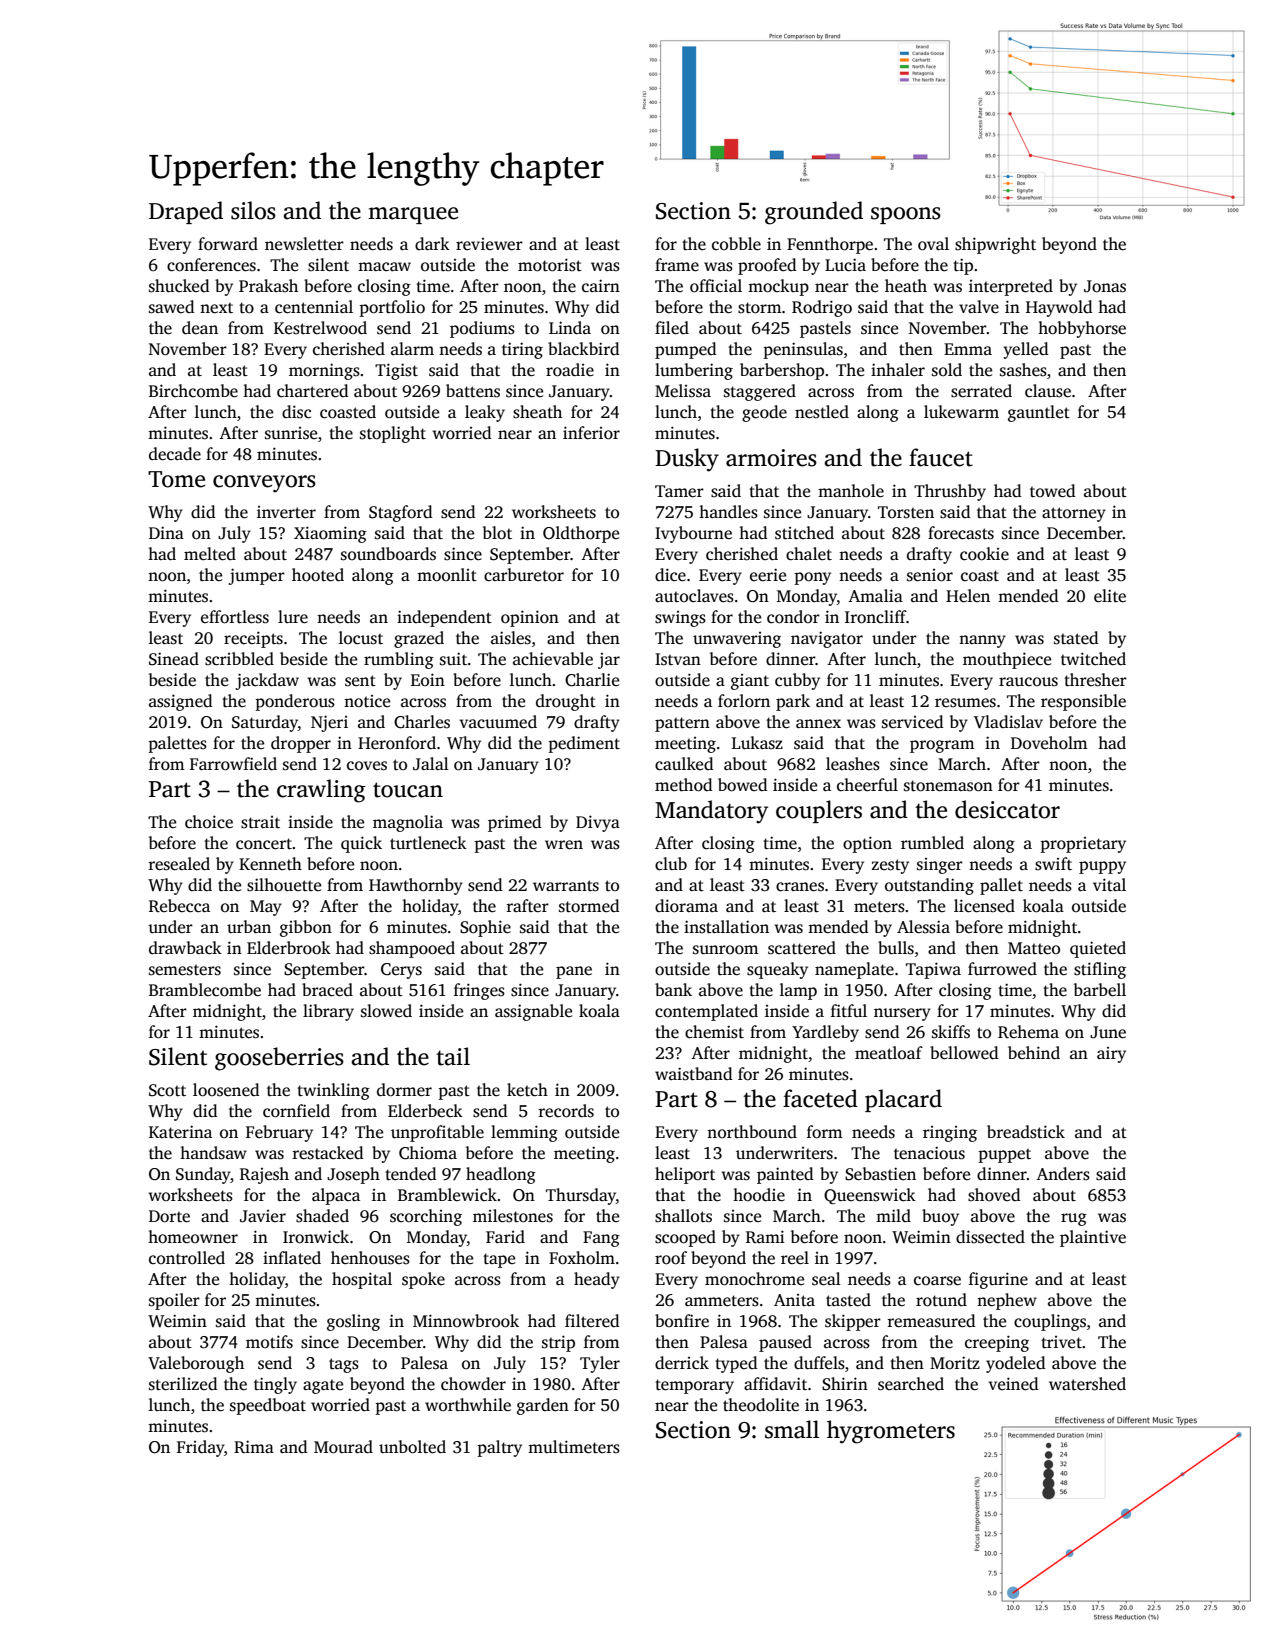  What do you see at coordinates (761, 1405) in the screenshot?
I see `theodolite` at bounding box center [761, 1405].
